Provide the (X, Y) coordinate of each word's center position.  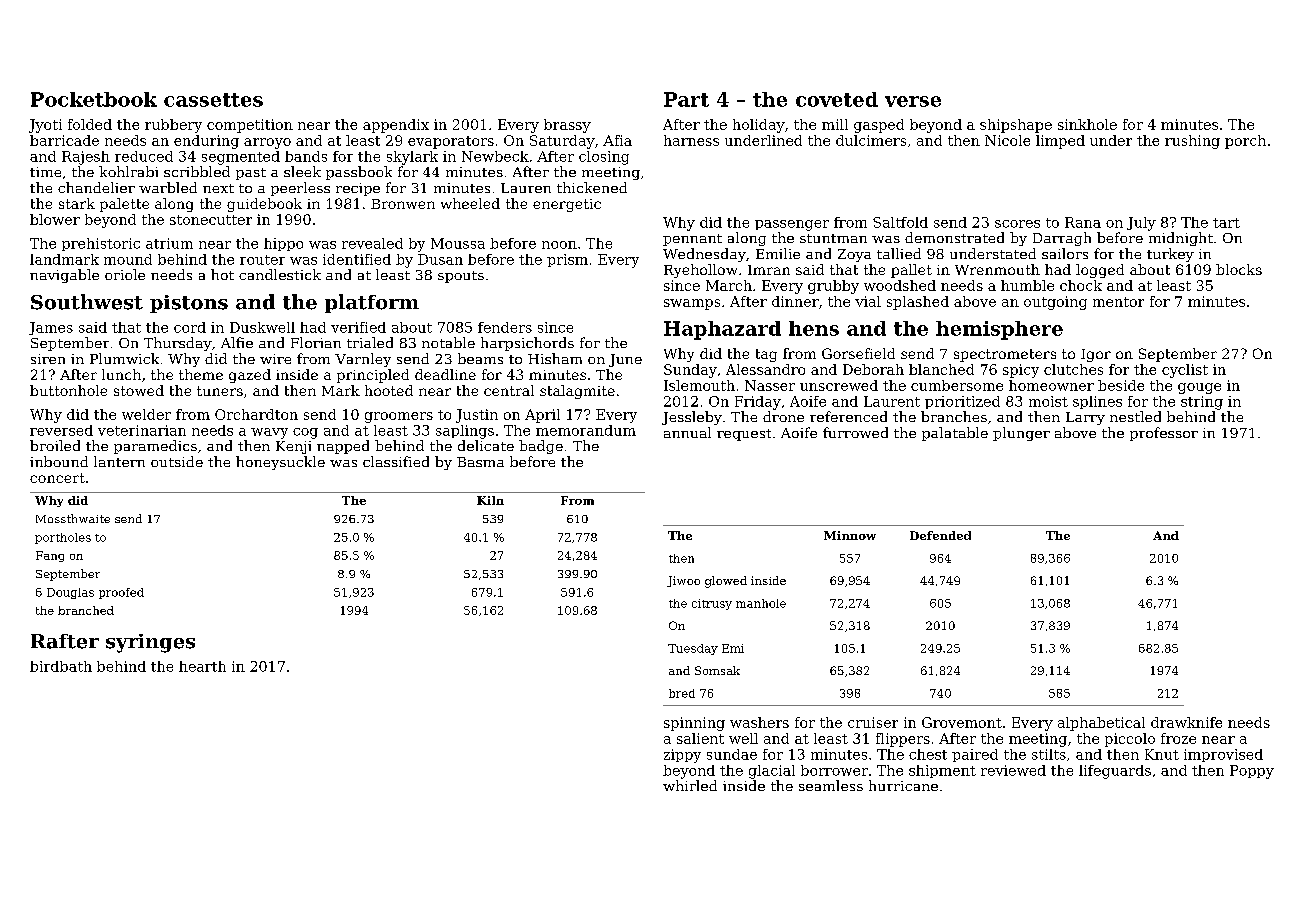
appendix (396, 126)
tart (1226, 223)
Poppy (1252, 772)
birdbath (61, 666)
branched (86, 610)
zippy (682, 756)
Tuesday (693, 649)
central (509, 390)
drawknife (1186, 722)
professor (1164, 434)
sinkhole (1087, 124)
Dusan (440, 259)
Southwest (87, 302)
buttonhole (68, 390)
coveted (837, 99)
